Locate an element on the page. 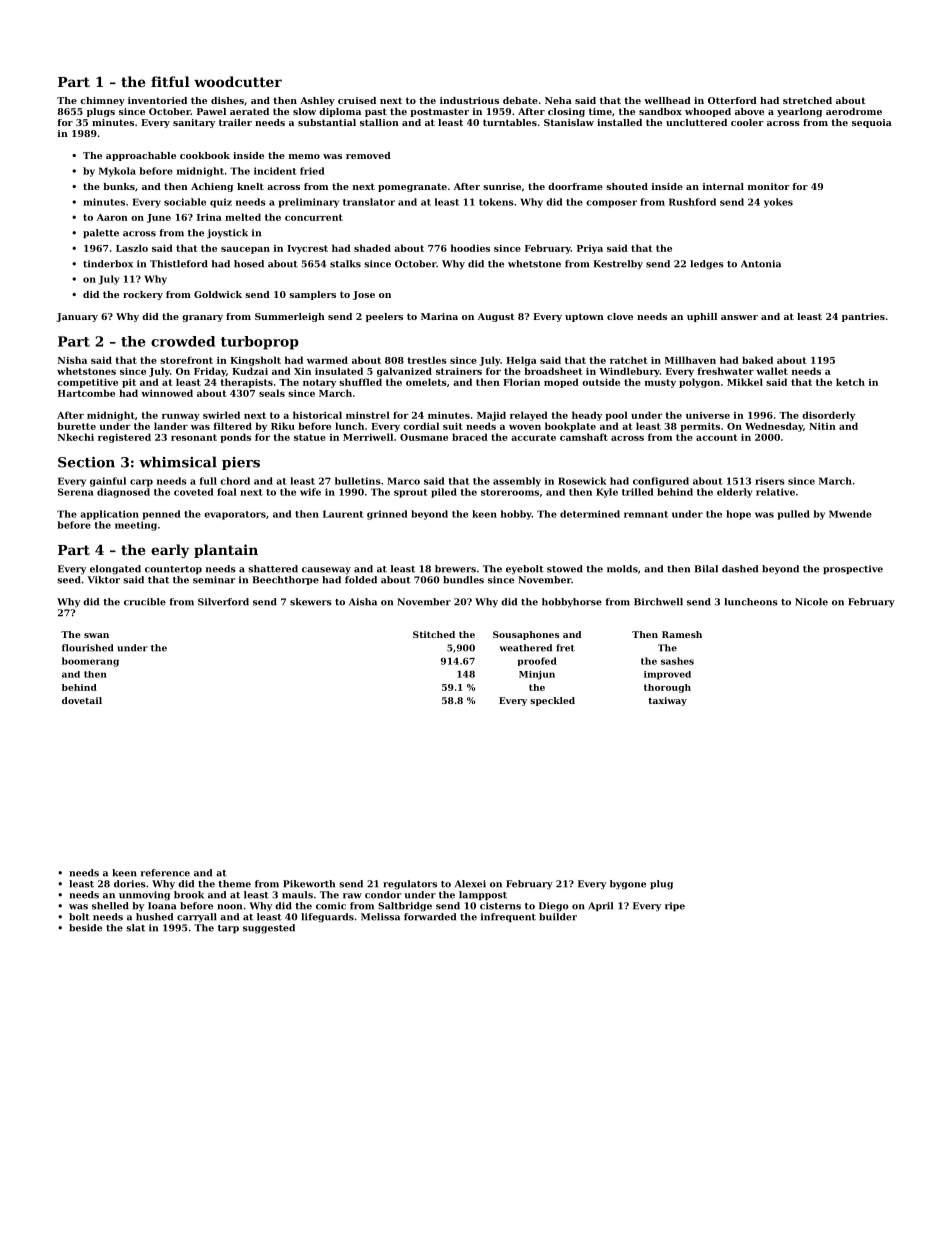  Antonia is located at coordinates (761, 264).
